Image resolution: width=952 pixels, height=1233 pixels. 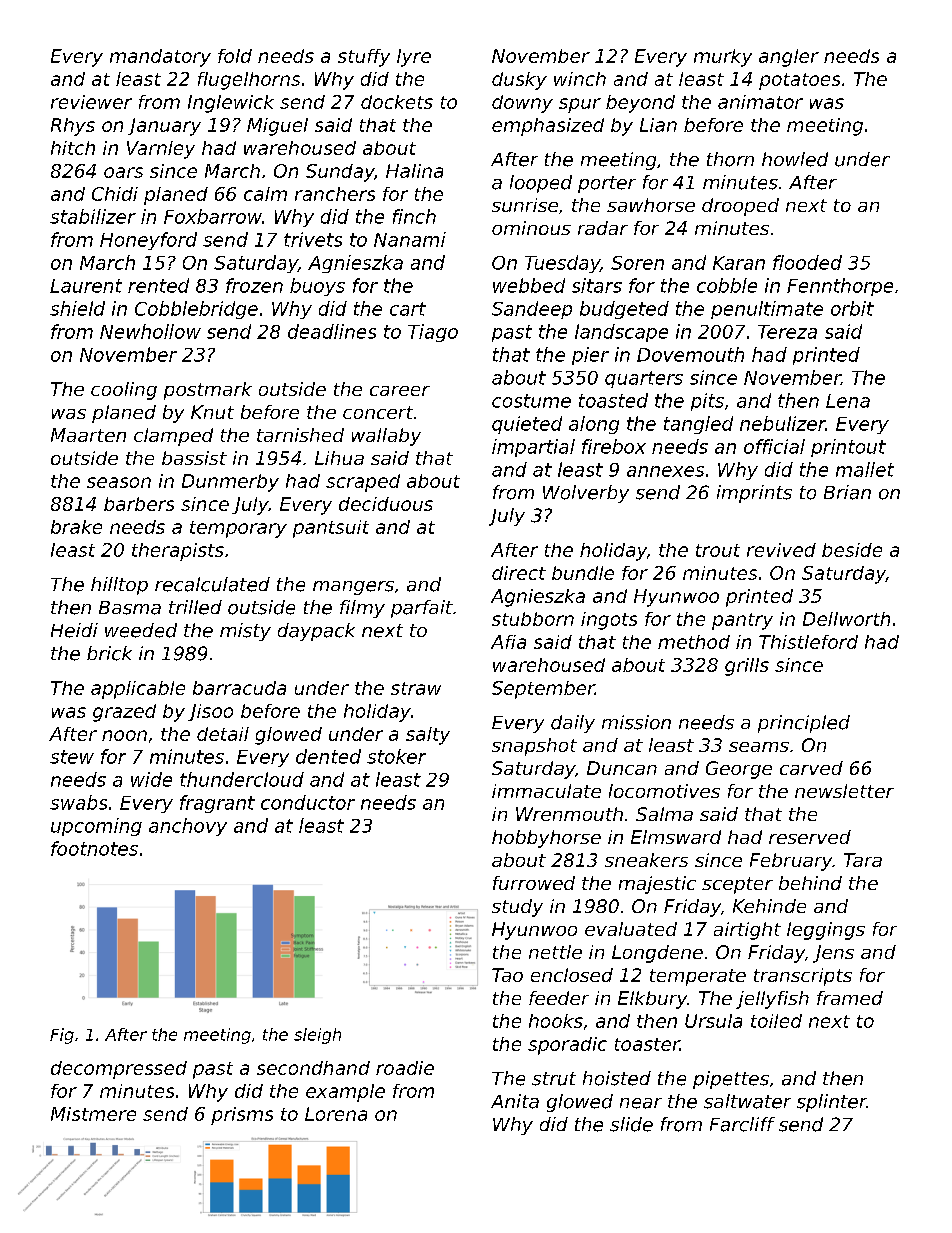 I want to click on postmark, so click(x=208, y=391).
